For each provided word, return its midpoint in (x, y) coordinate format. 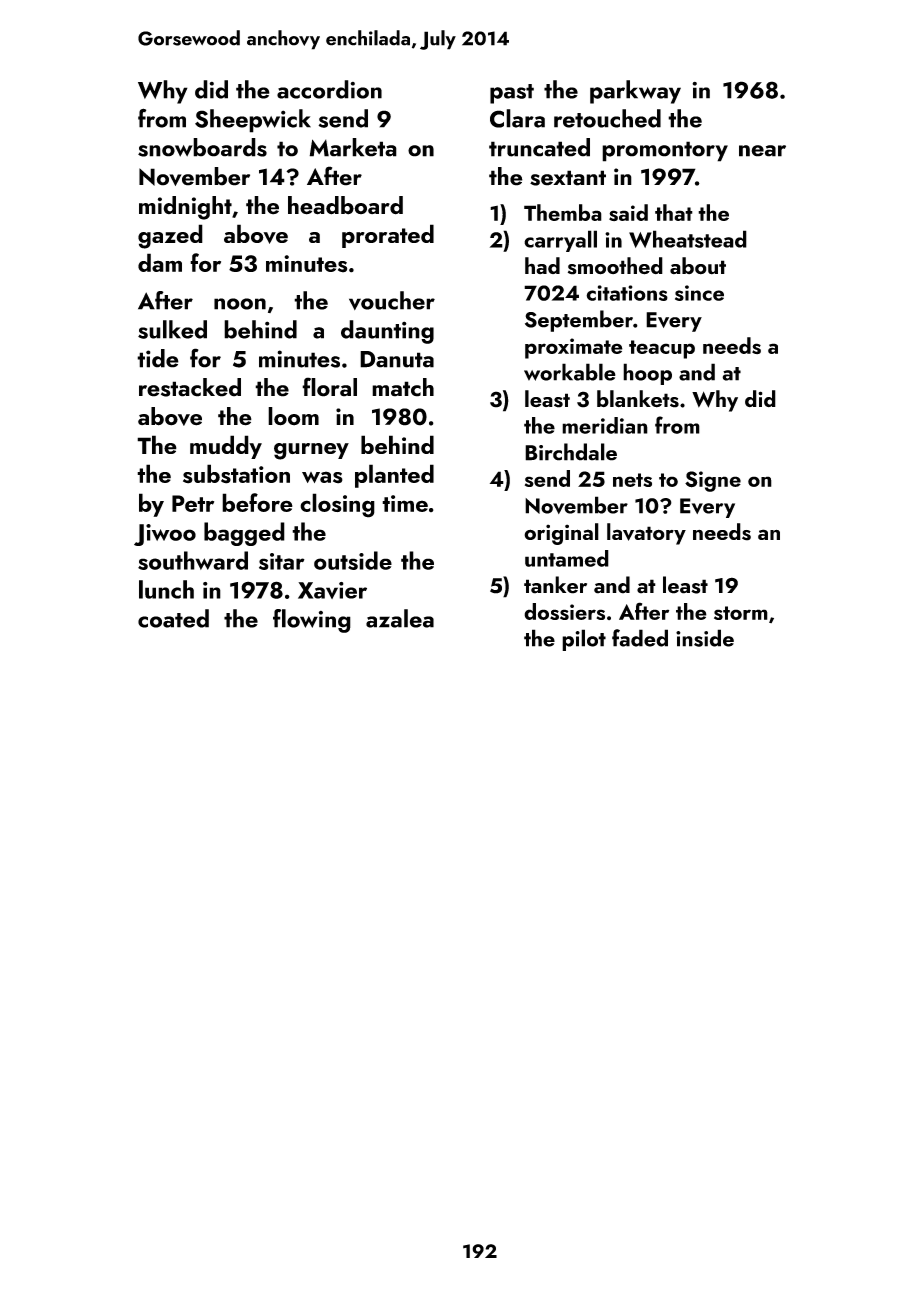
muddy (226, 447)
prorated (388, 236)
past (512, 94)
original (561, 534)
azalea (400, 618)
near (762, 151)
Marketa (353, 147)
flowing (312, 621)
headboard (345, 205)
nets (632, 480)
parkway (635, 92)
